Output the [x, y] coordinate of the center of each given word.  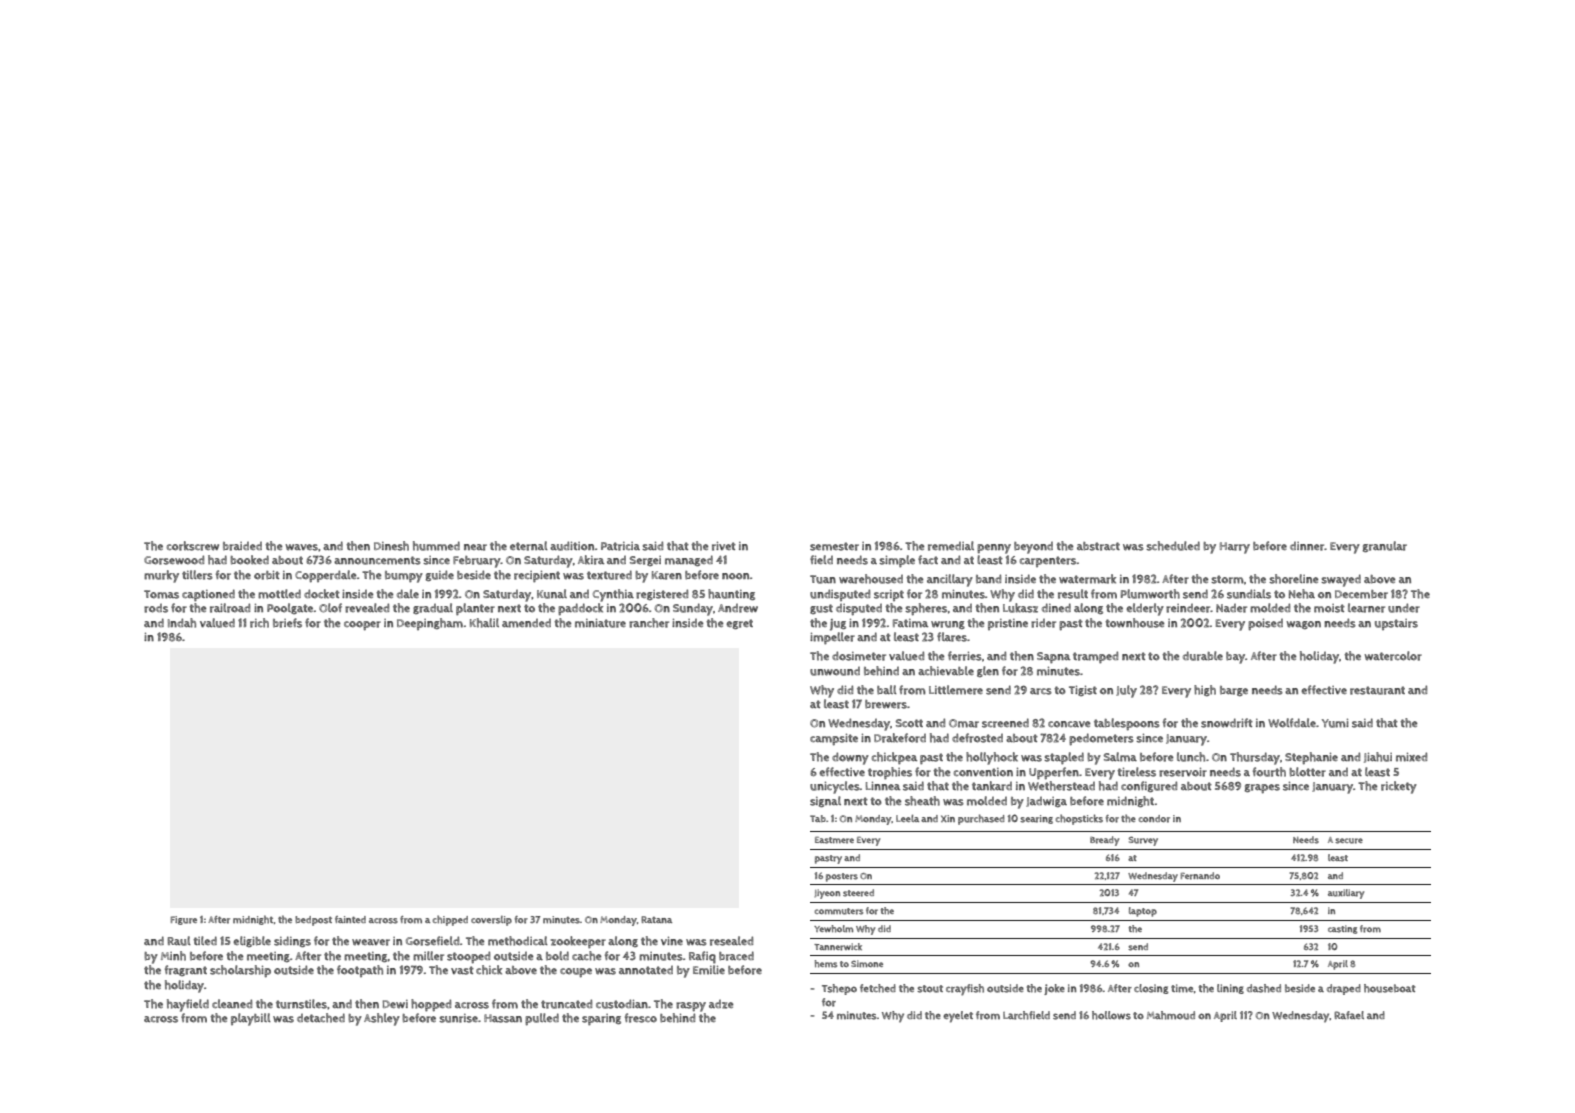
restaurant [1377, 690]
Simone [867, 963]
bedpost [313, 921]
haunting [731, 594]
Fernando [1200, 876]
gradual [433, 608]
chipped [450, 920]
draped [1344, 989]
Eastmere [834, 840]
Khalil [484, 623]
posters [842, 877]
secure [1349, 841]
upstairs [1396, 624]
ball [887, 690]
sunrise [458, 1018]
